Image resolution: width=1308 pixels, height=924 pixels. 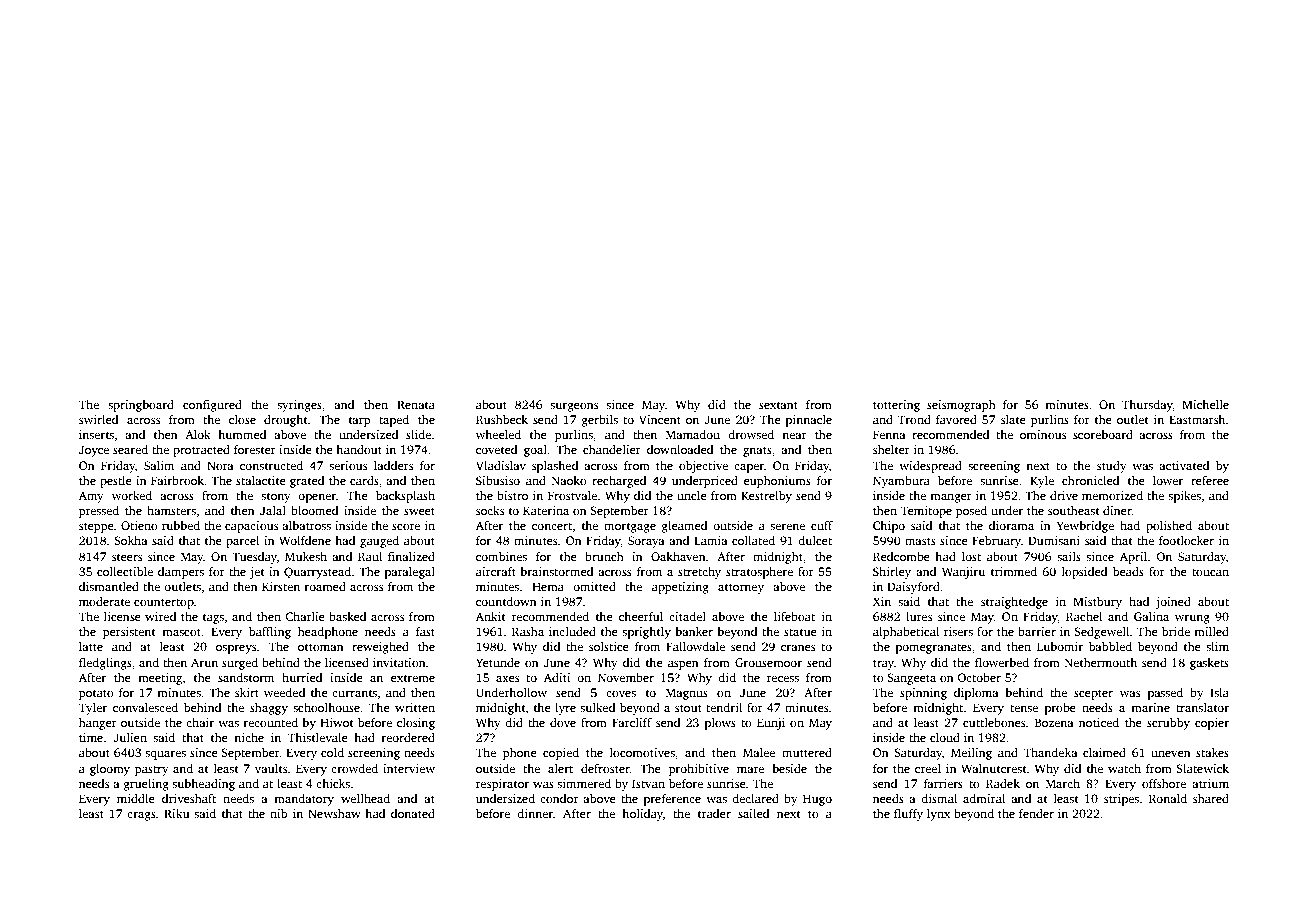 What do you see at coordinates (416, 404) in the screenshot?
I see `Renata` at bounding box center [416, 404].
